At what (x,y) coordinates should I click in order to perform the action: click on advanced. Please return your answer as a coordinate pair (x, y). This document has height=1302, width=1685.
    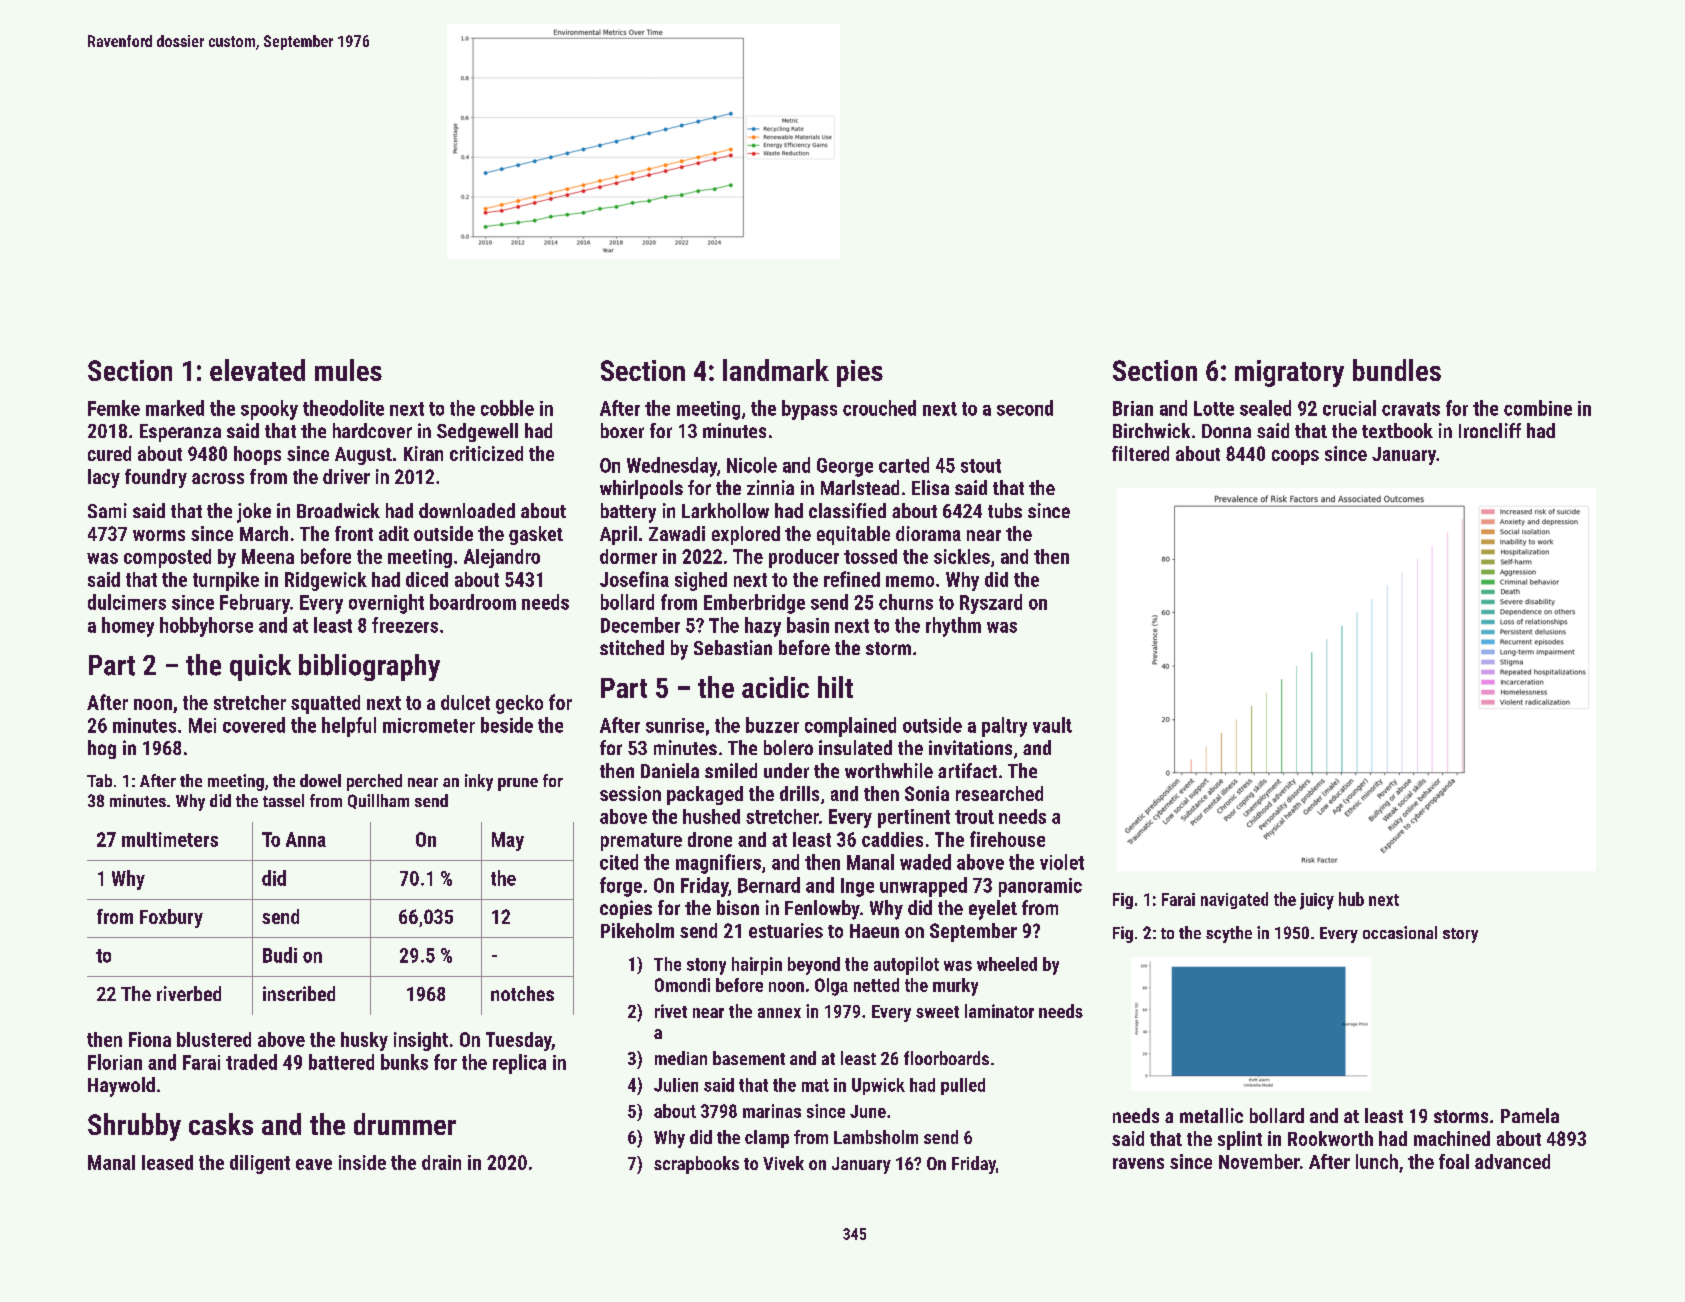
    Looking at the image, I should click on (1512, 1161).
